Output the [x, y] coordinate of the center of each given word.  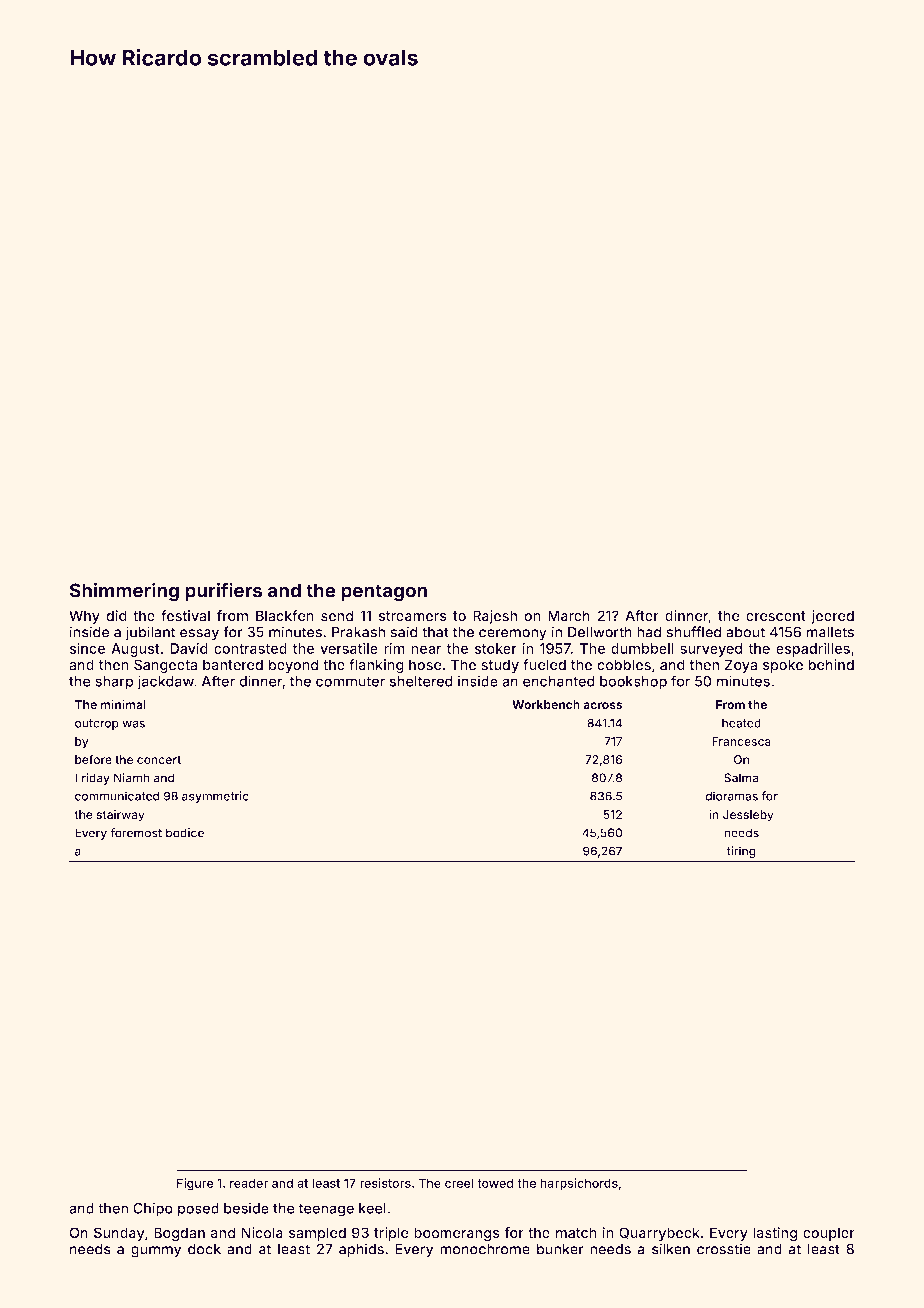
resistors [385, 1183]
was [133, 724]
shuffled [694, 632]
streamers [413, 616]
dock [204, 1249]
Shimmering [124, 592]
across [602, 705]
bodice [185, 833]
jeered [832, 617]
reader [249, 1183]
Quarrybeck [659, 1234]
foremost [136, 833]
